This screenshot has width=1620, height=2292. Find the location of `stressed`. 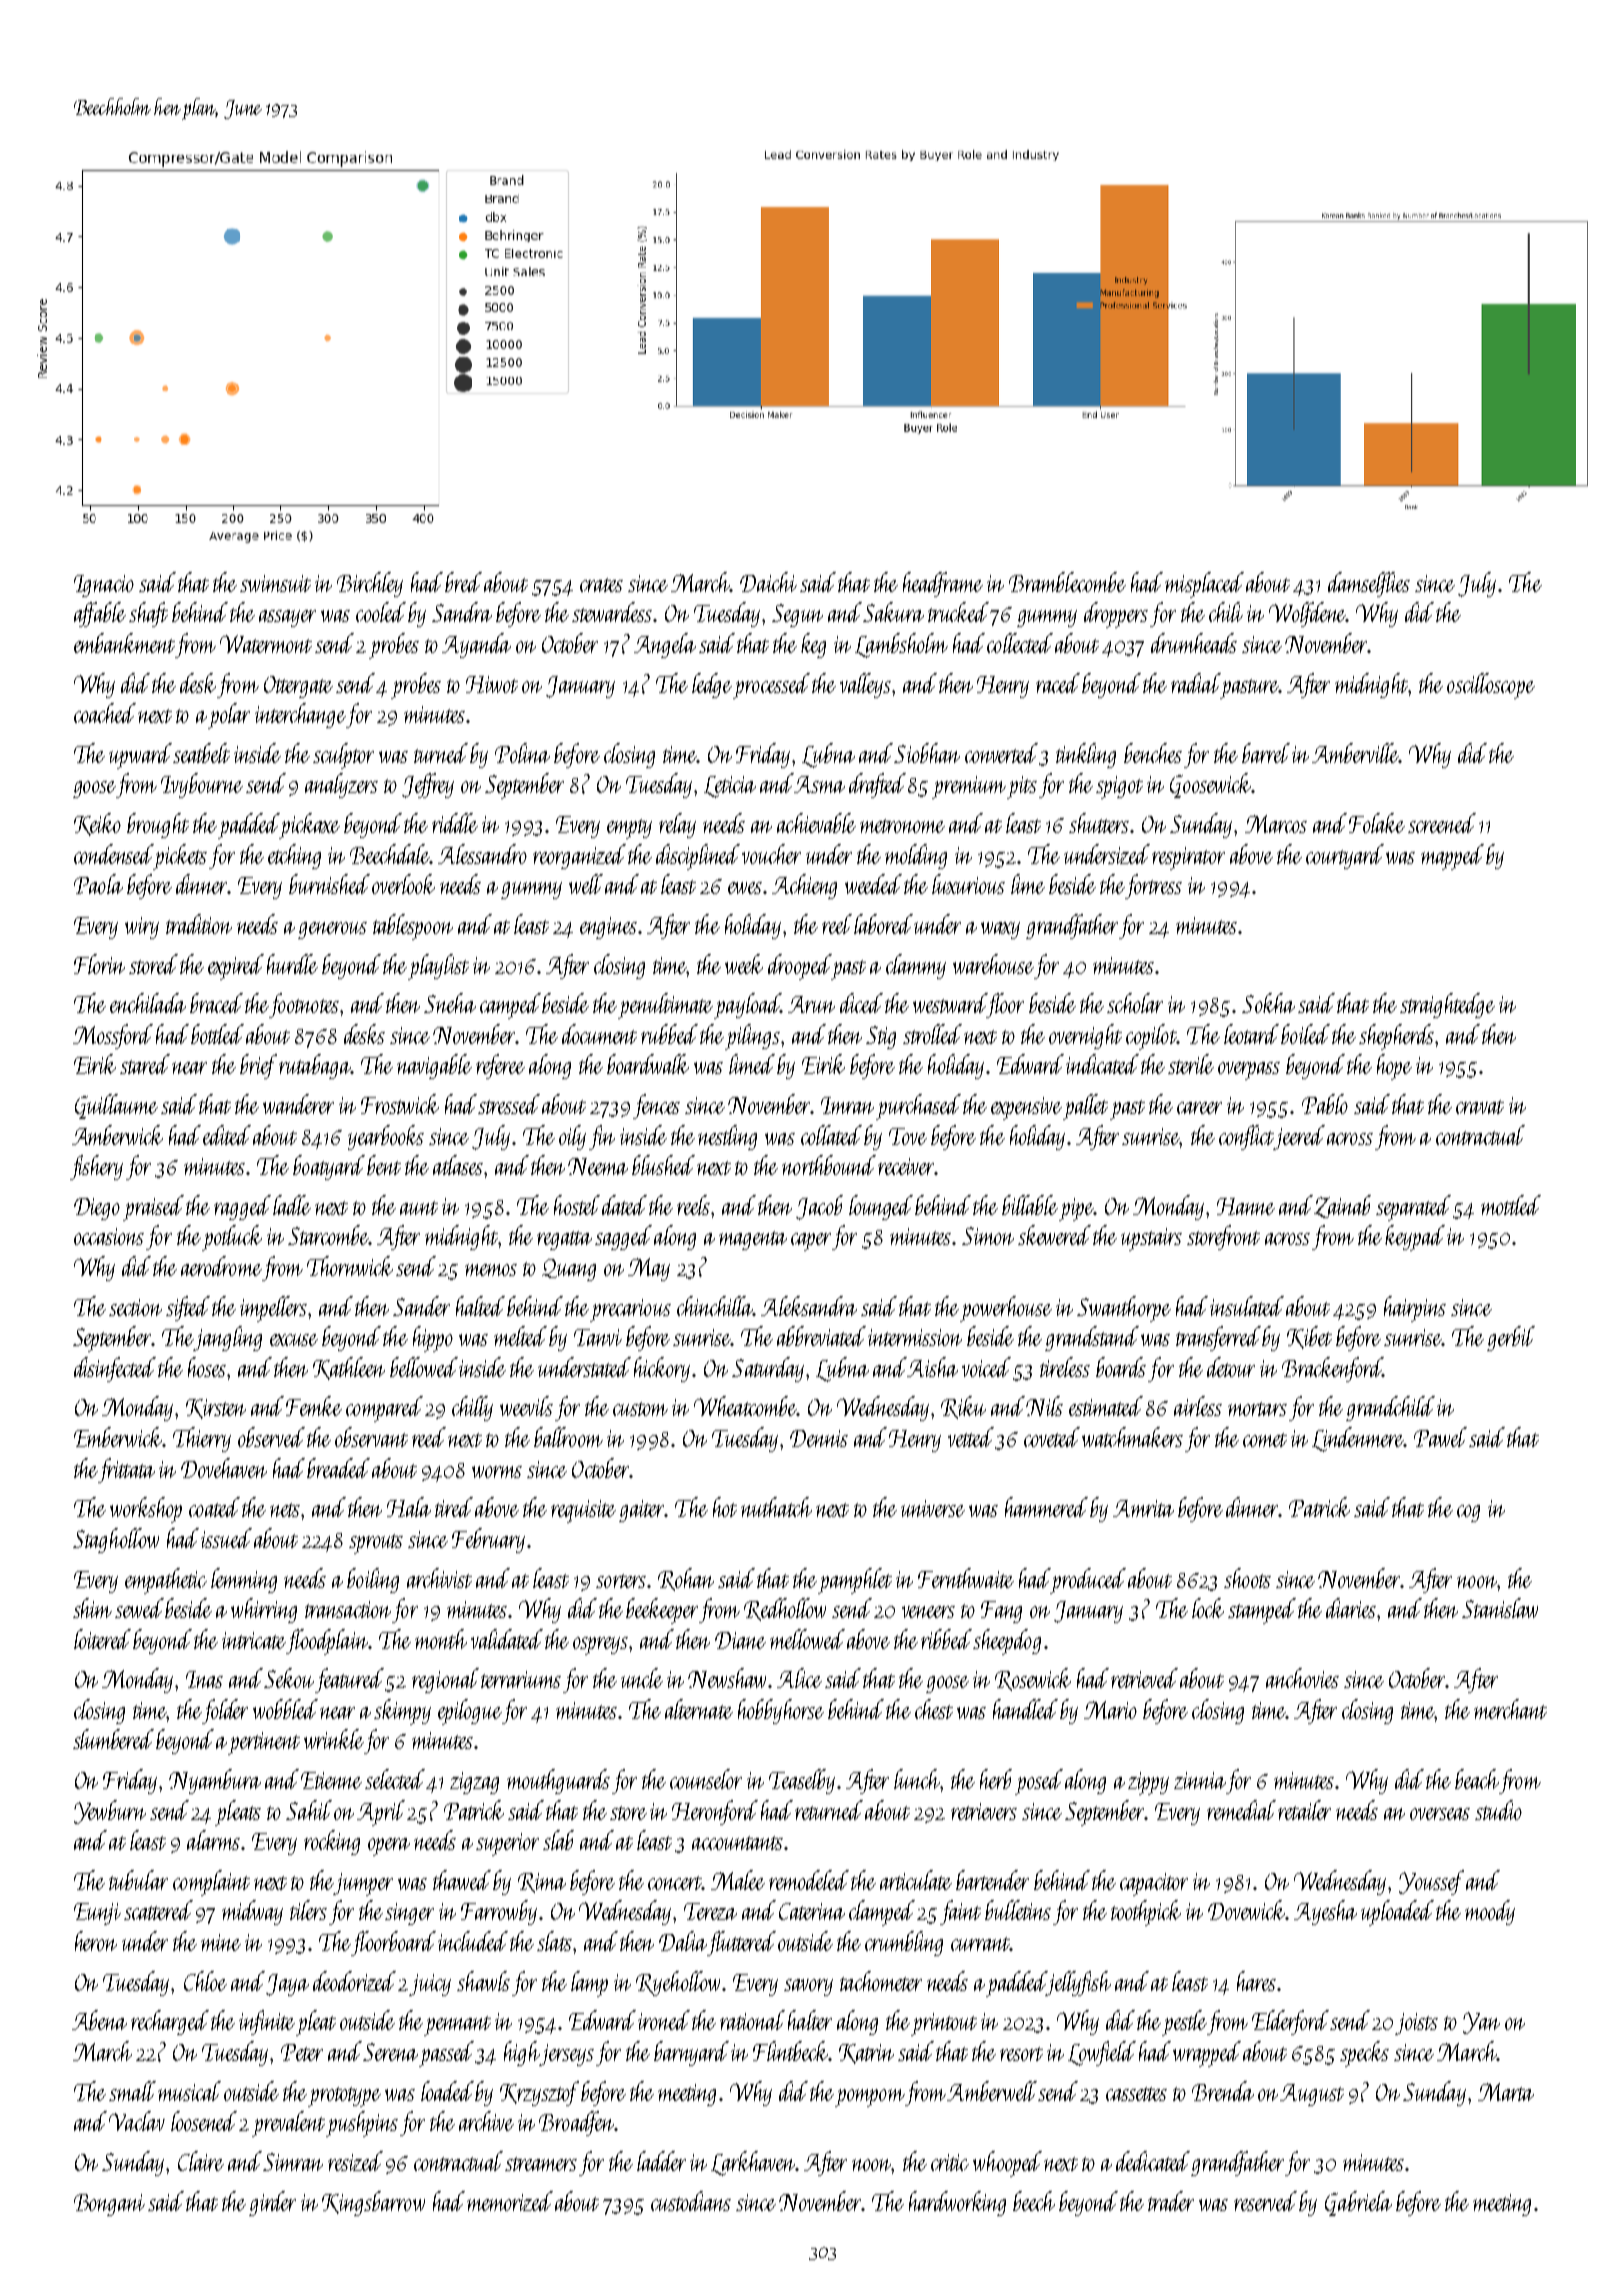

stressed is located at coordinates (509, 1104).
